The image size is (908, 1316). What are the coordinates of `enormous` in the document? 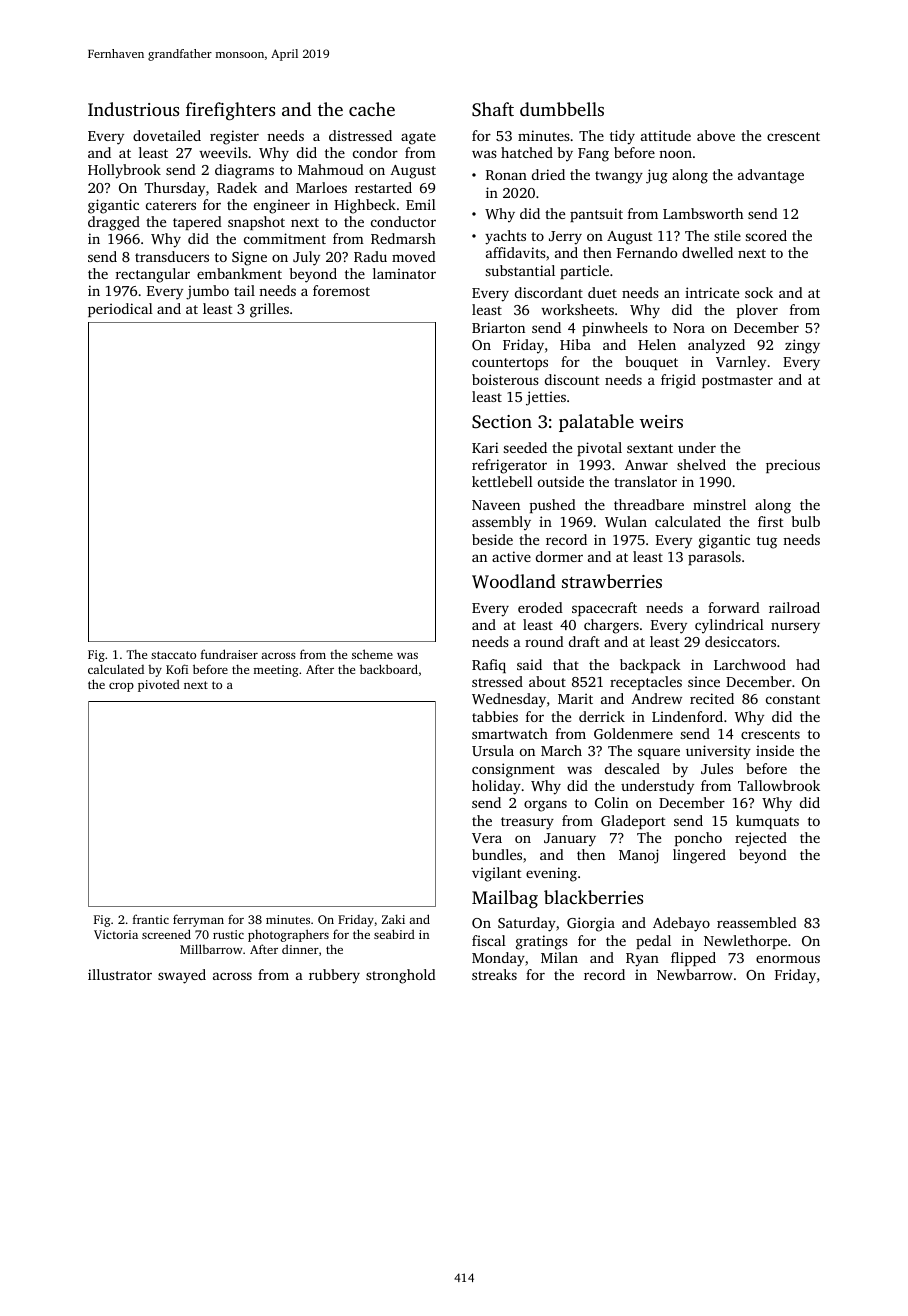 It's located at (788, 959).
